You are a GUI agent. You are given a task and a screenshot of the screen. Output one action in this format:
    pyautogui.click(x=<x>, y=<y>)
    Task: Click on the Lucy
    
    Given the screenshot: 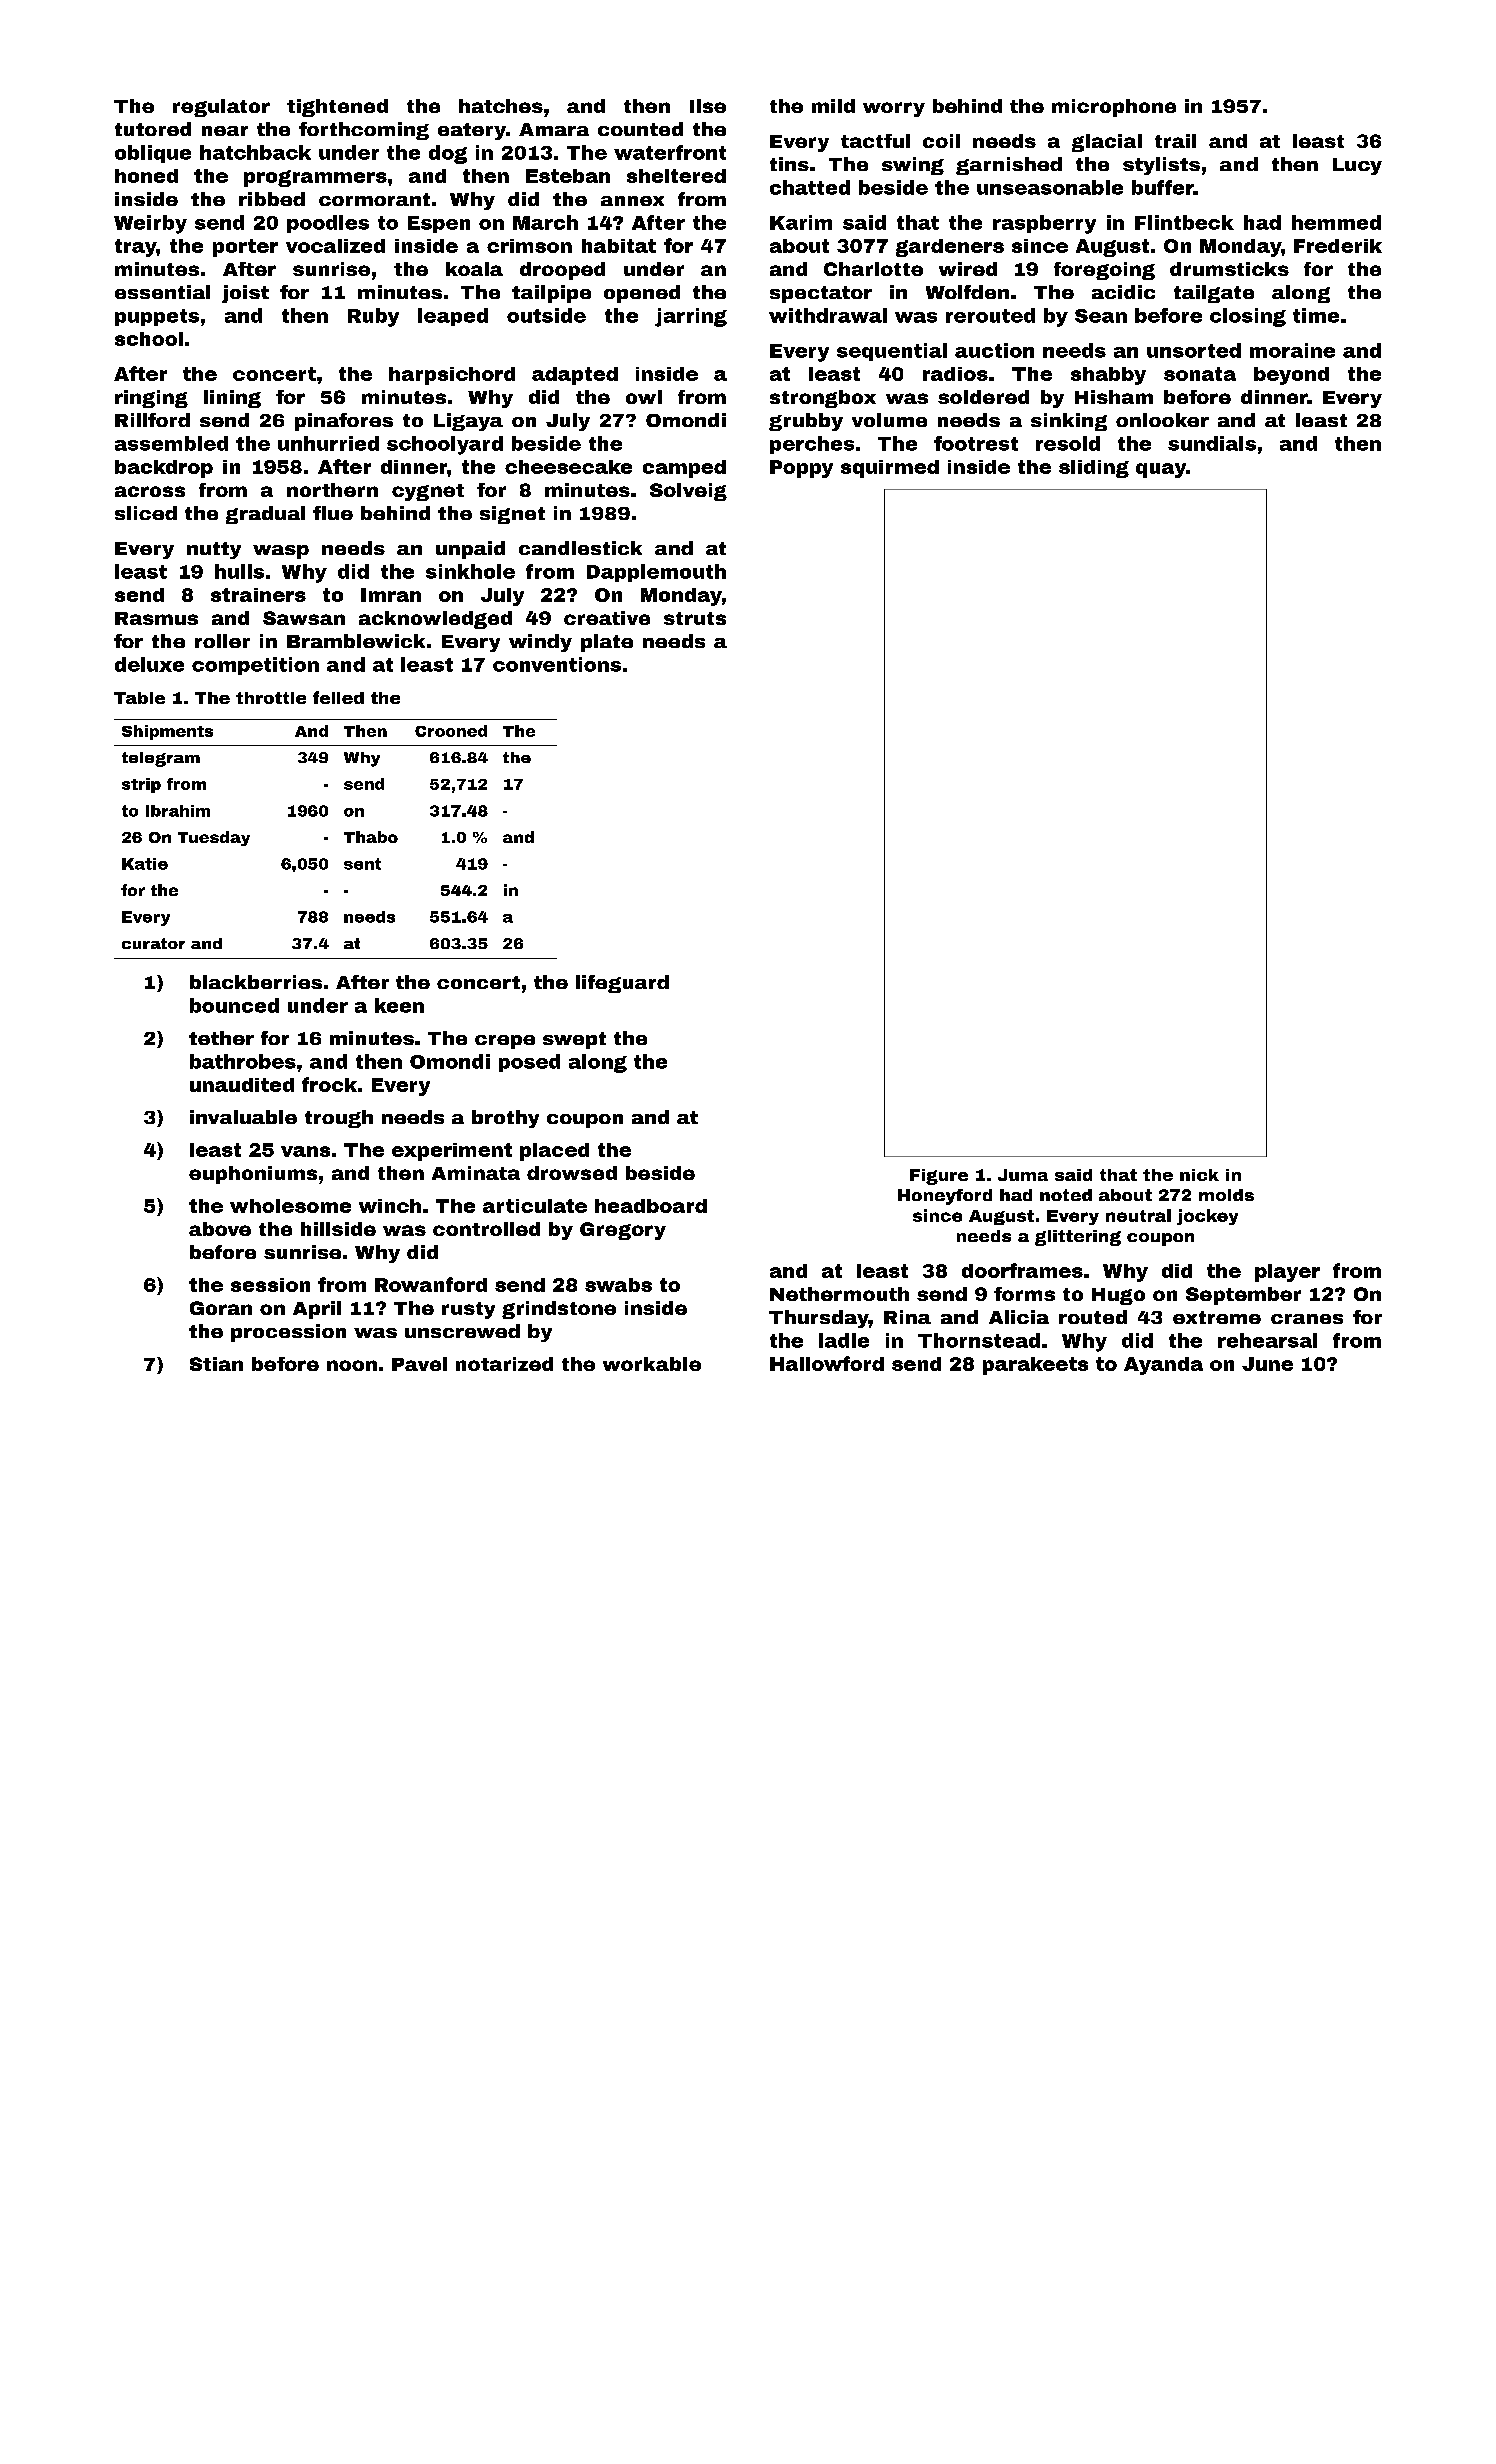 What is the action you would take?
    pyautogui.click(x=1357, y=166)
